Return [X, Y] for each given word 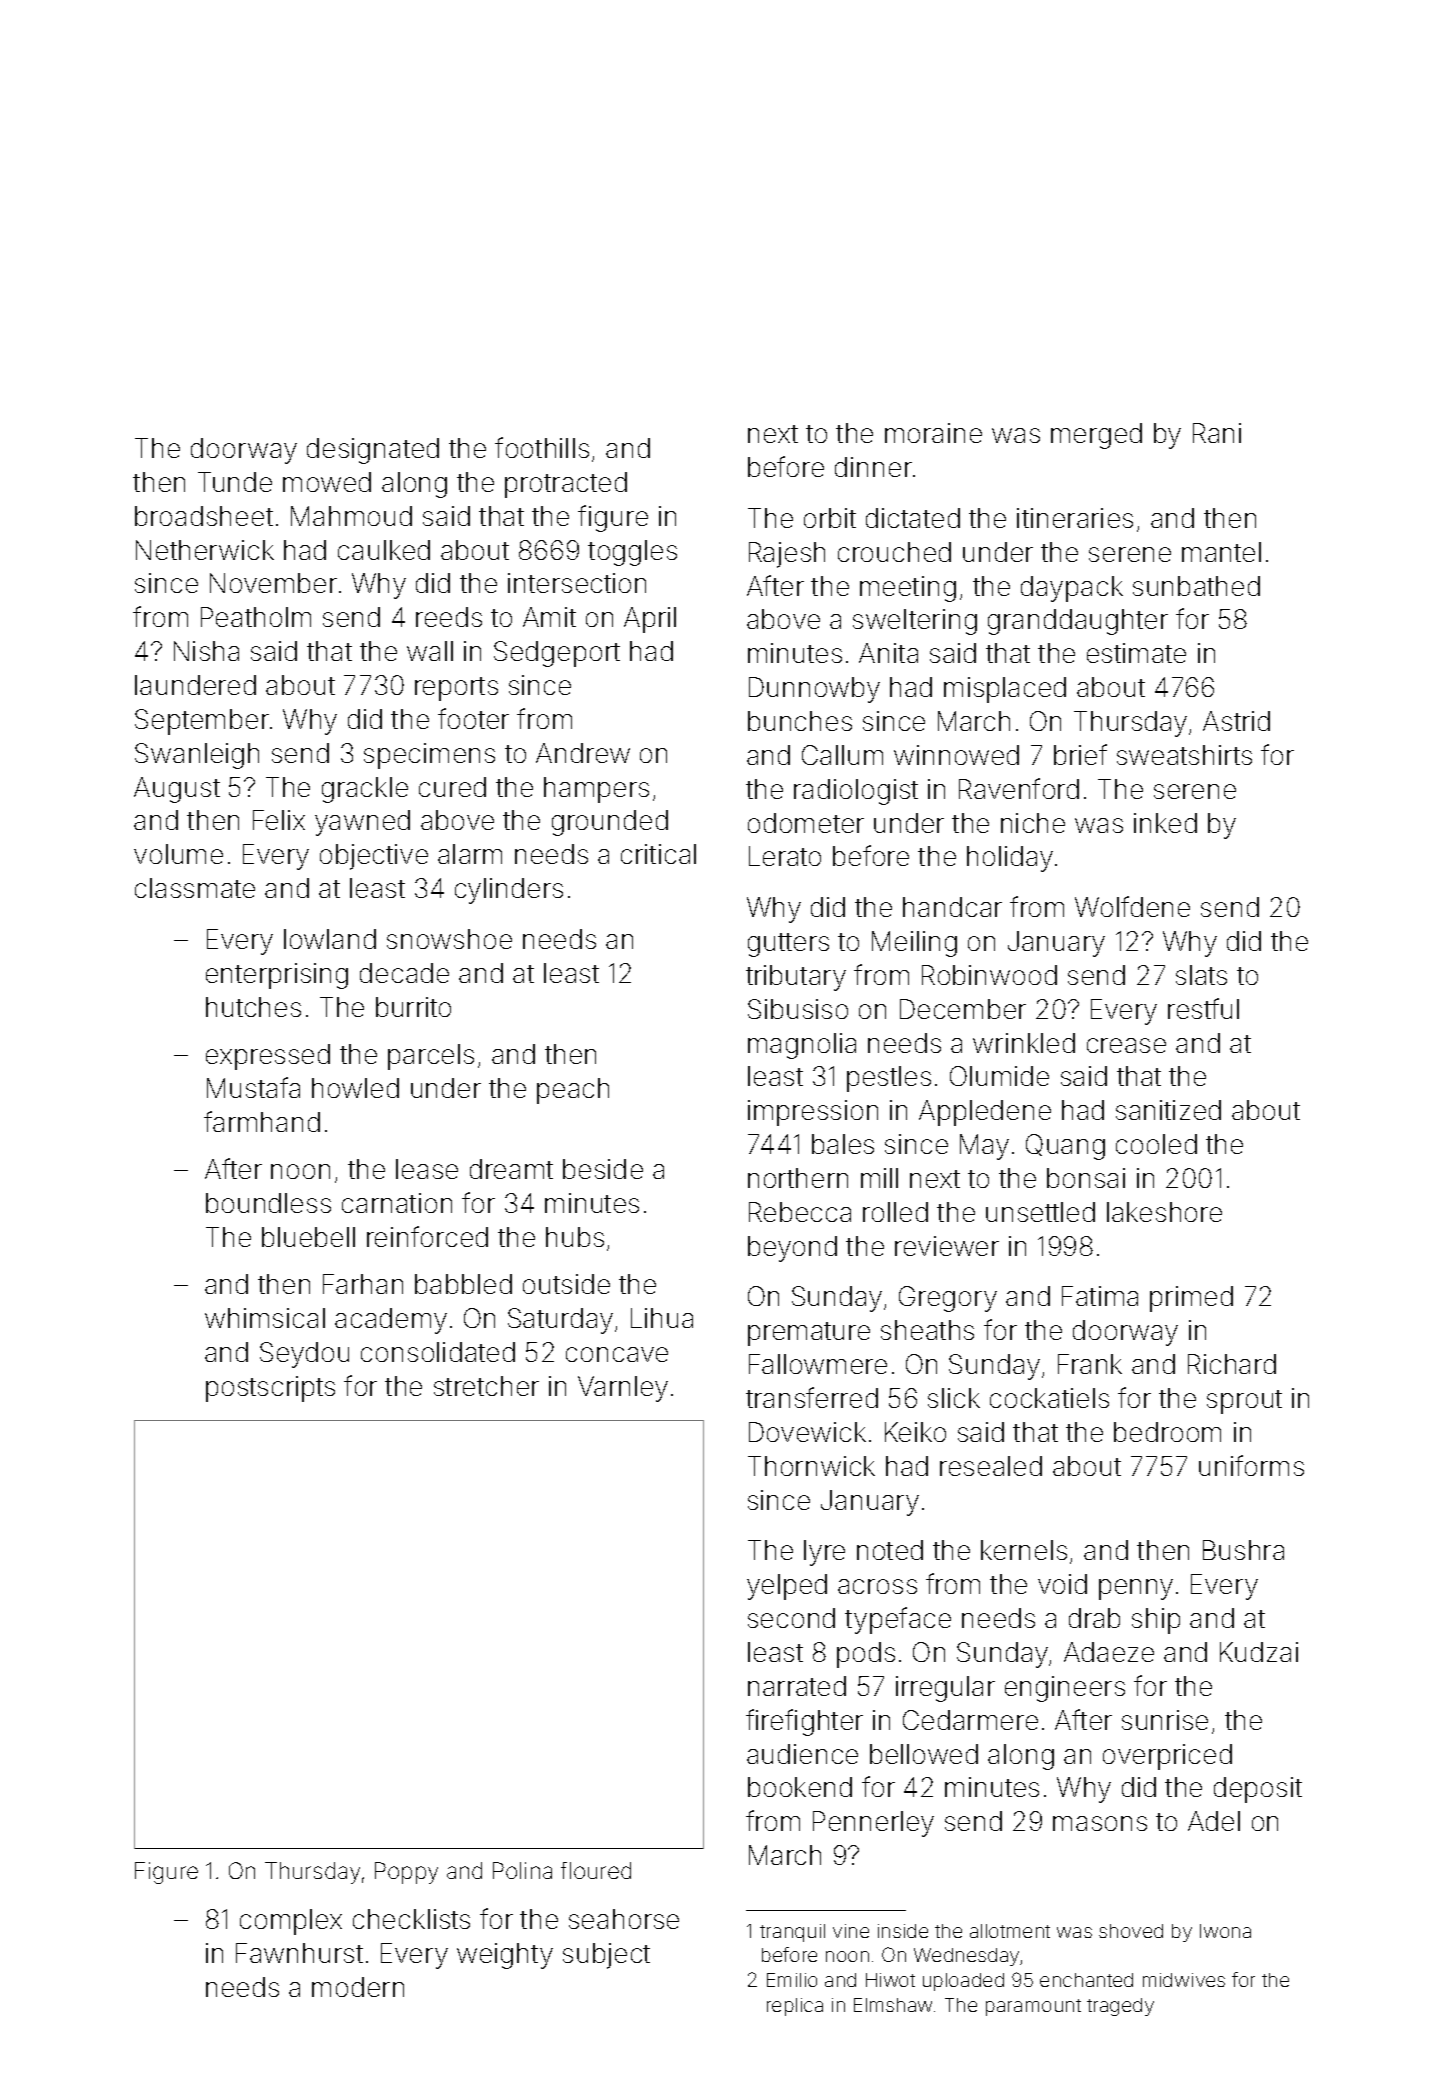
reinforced [427, 1236]
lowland [330, 939]
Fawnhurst [299, 1953]
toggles [632, 553]
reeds [449, 617]
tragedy [1120, 2007]
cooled [1156, 1144]
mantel [1221, 552]
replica [795, 2007]
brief [1080, 754]
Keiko [915, 1432]
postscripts [270, 1389]
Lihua [662, 1318]
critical [658, 854]
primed [1191, 1299]
